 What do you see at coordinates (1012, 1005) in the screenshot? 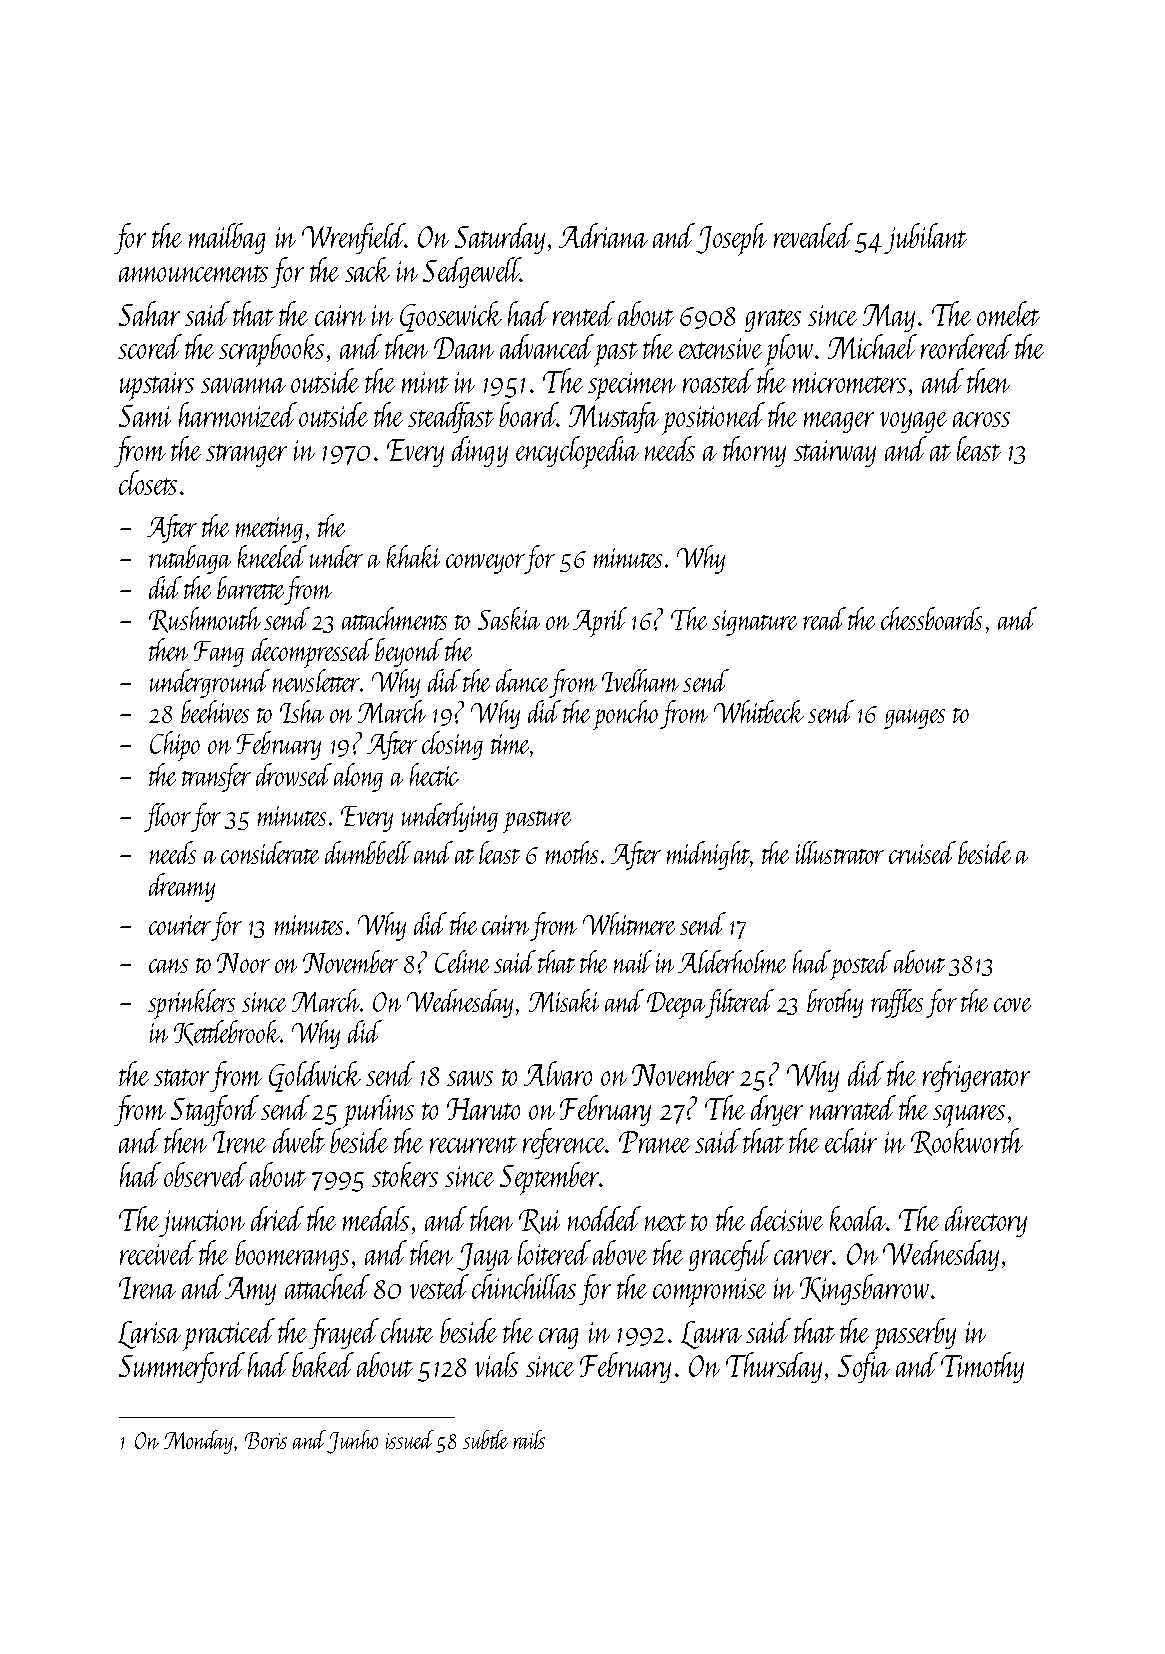
I see `cove` at bounding box center [1012, 1005].
